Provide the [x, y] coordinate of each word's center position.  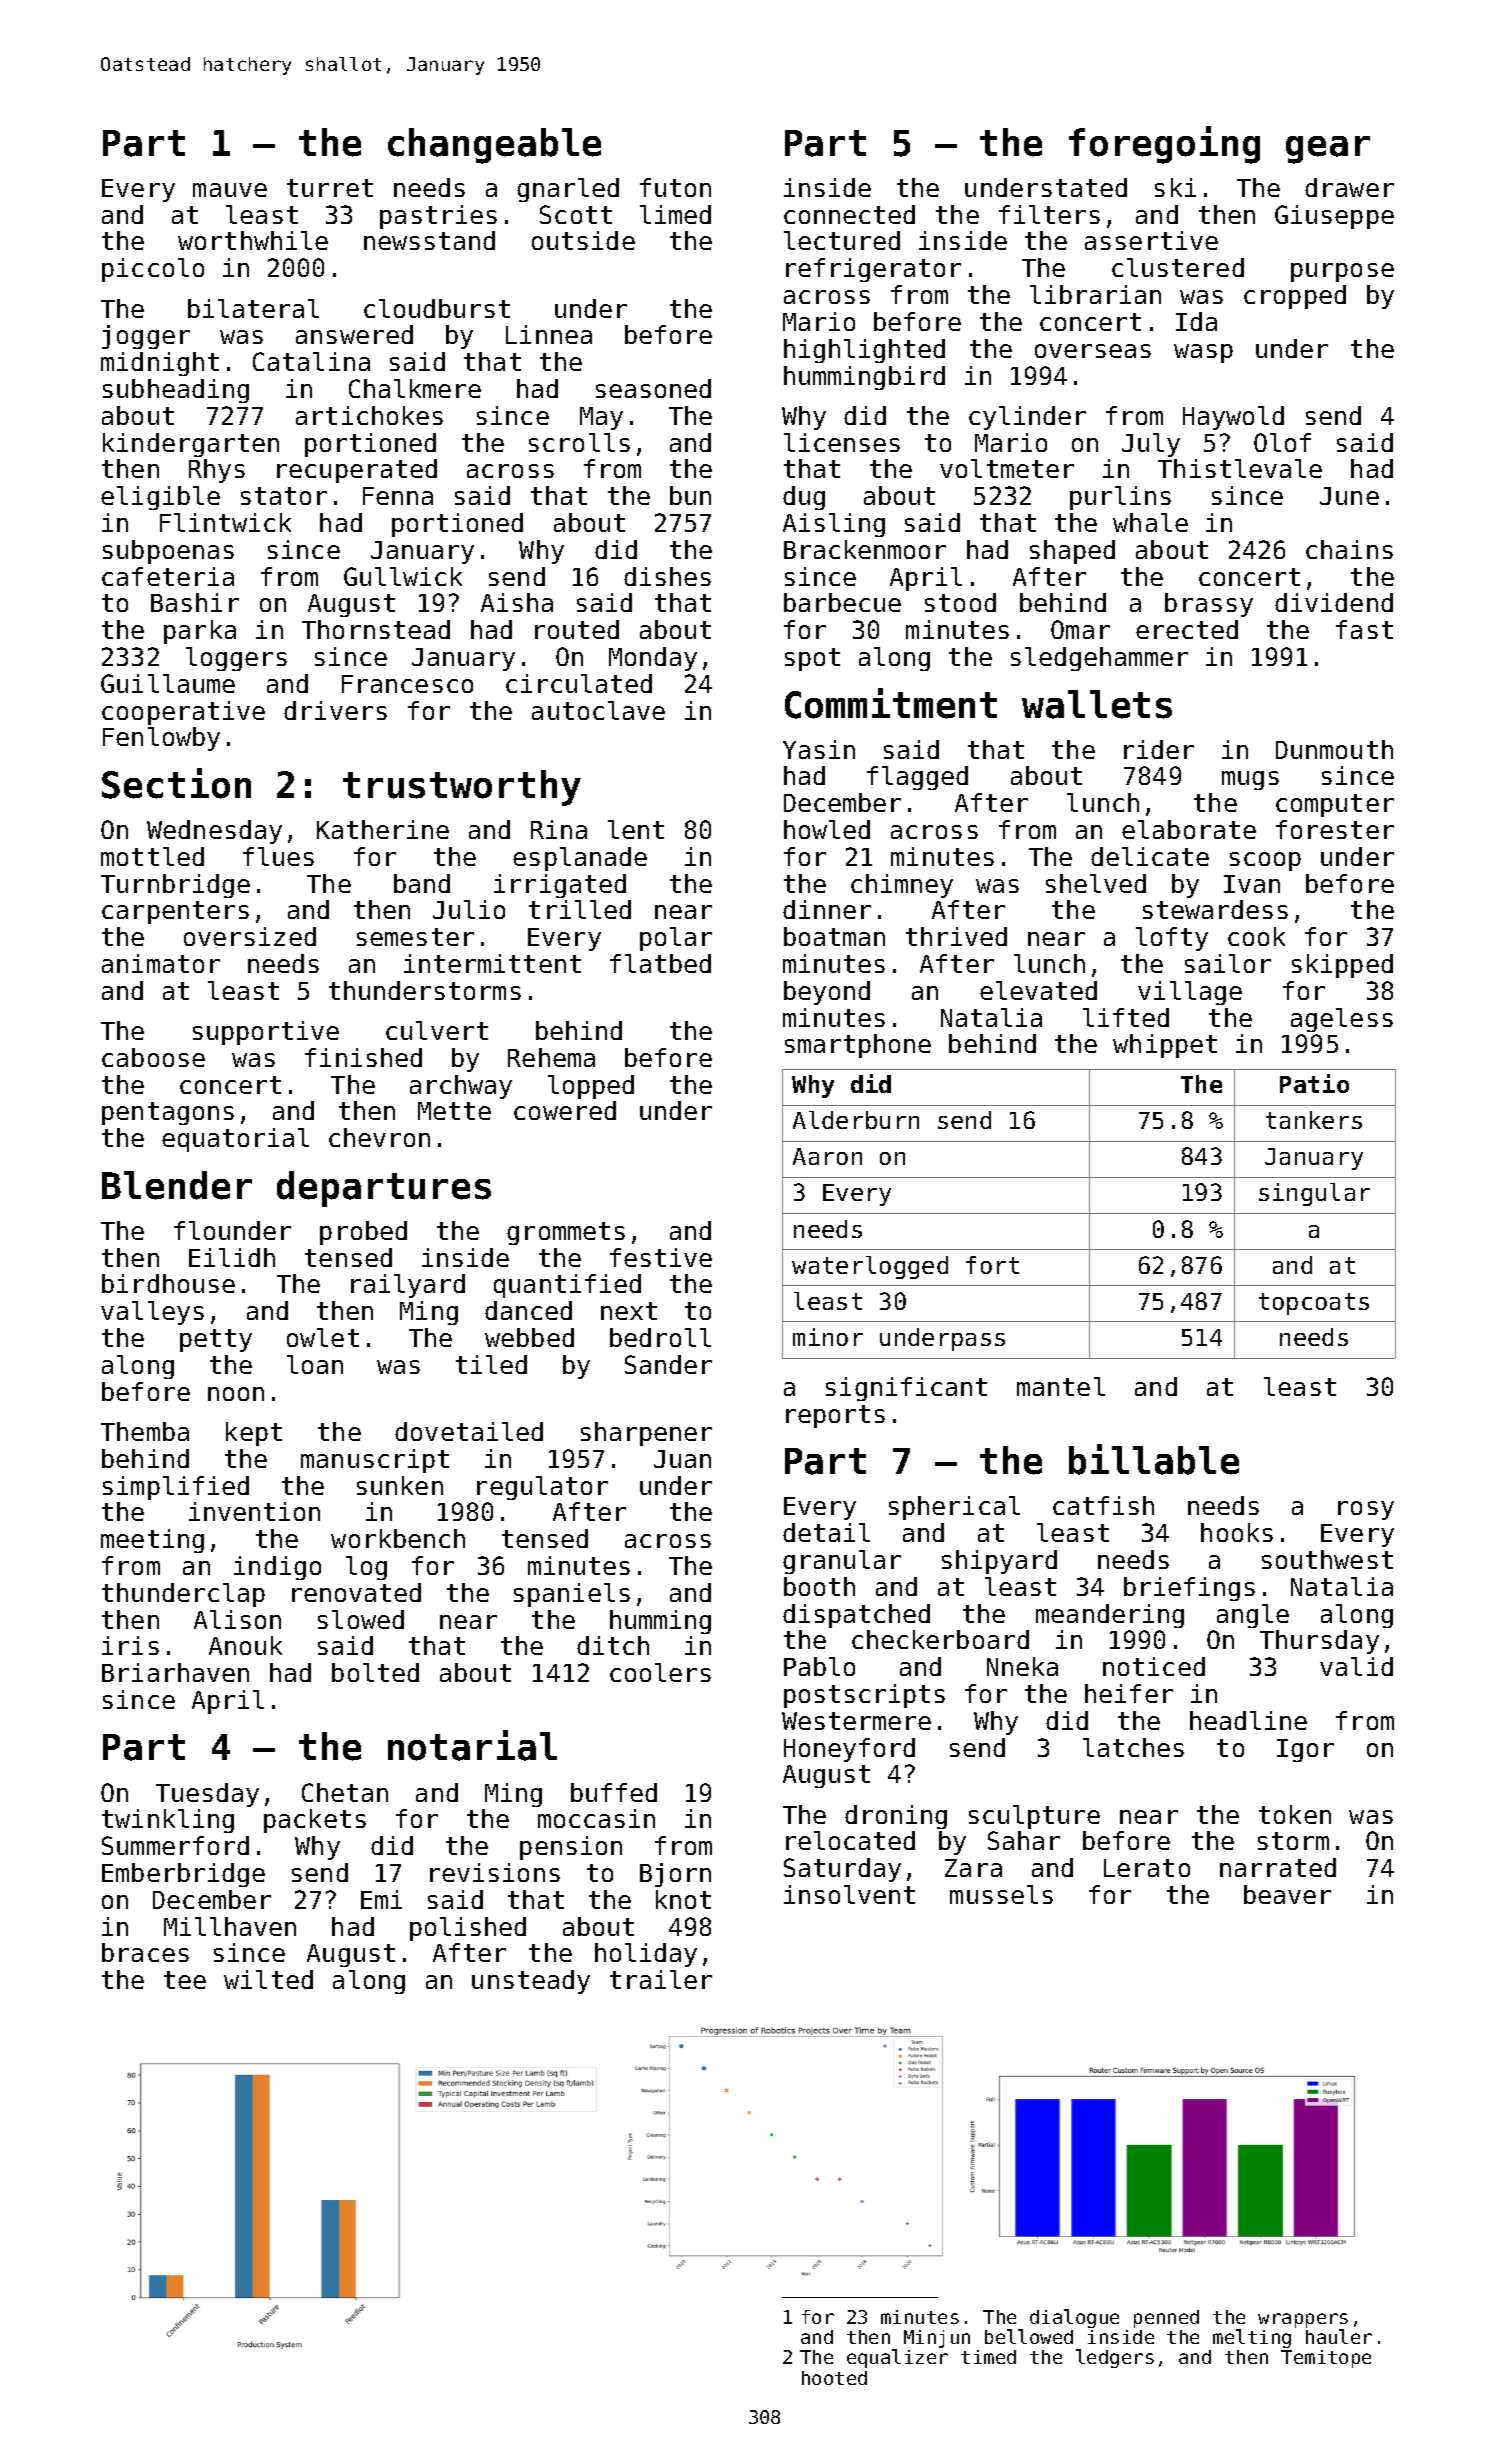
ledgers [1115, 2358]
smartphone [858, 1046]
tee [185, 1980]
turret [330, 188]
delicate [1150, 856]
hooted [834, 2378]
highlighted [864, 351]
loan [315, 1364]
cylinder [1027, 418]
